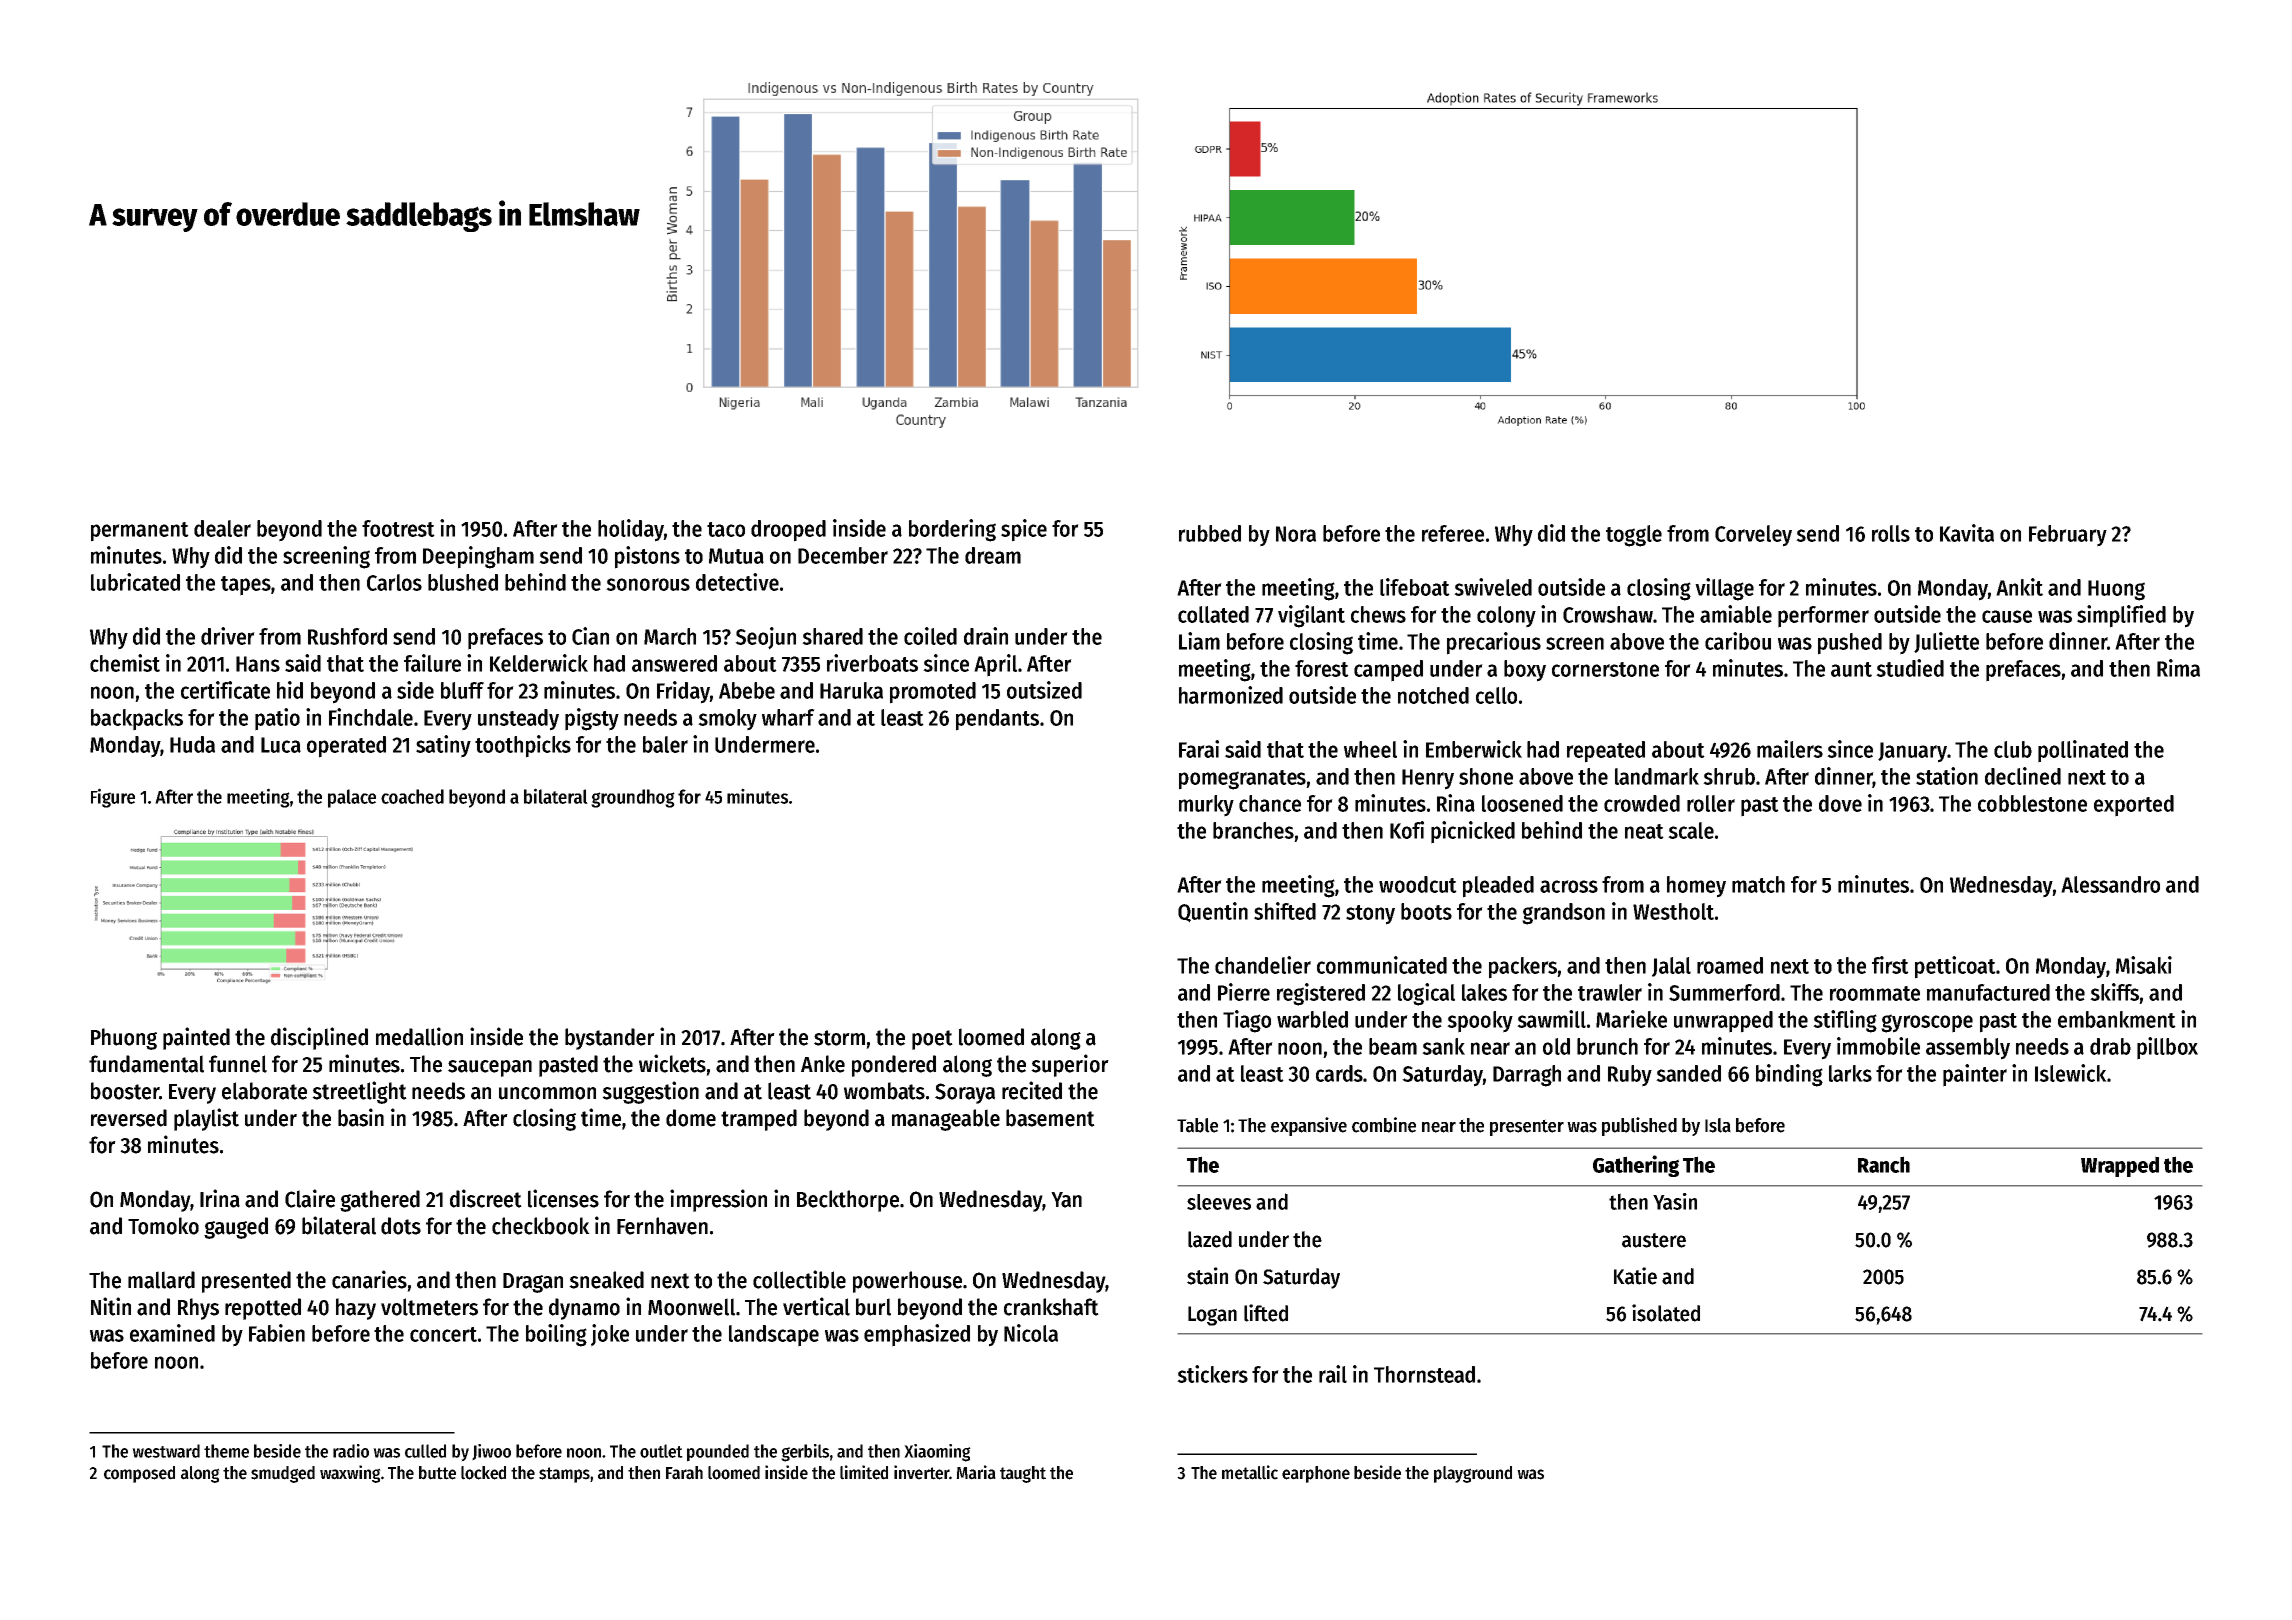 This document has width=2292, height=1620. Describe the element at coordinates (1891, 533) in the document. I see `rolls` at that location.
